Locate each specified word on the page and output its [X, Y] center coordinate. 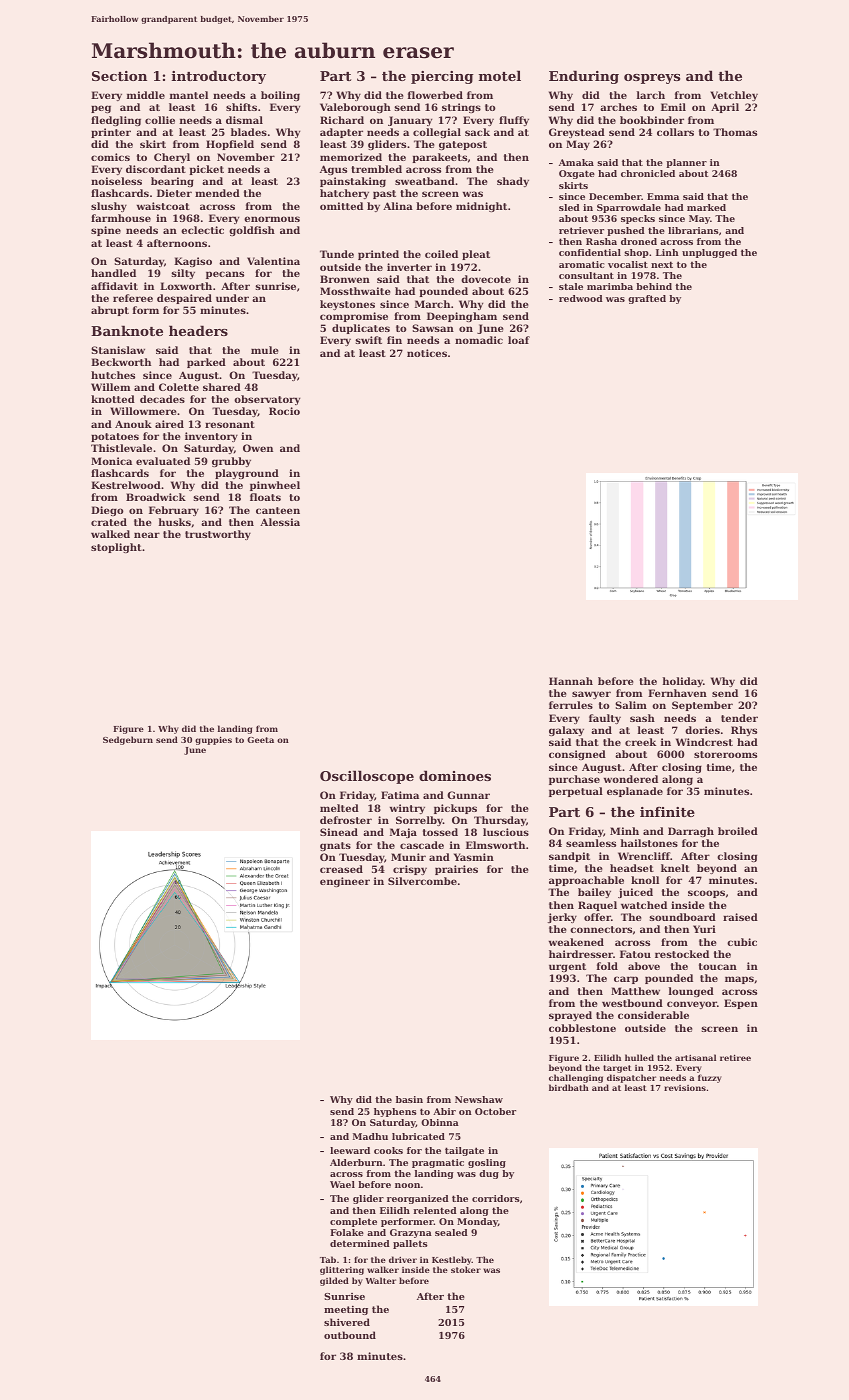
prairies [456, 870]
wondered [631, 779]
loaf [519, 340]
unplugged [709, 253]
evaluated [163, 461]
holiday [682, 682]
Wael [342, 1184]
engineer [345, 882]
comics [110, 157]
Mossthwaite [355, 291]
